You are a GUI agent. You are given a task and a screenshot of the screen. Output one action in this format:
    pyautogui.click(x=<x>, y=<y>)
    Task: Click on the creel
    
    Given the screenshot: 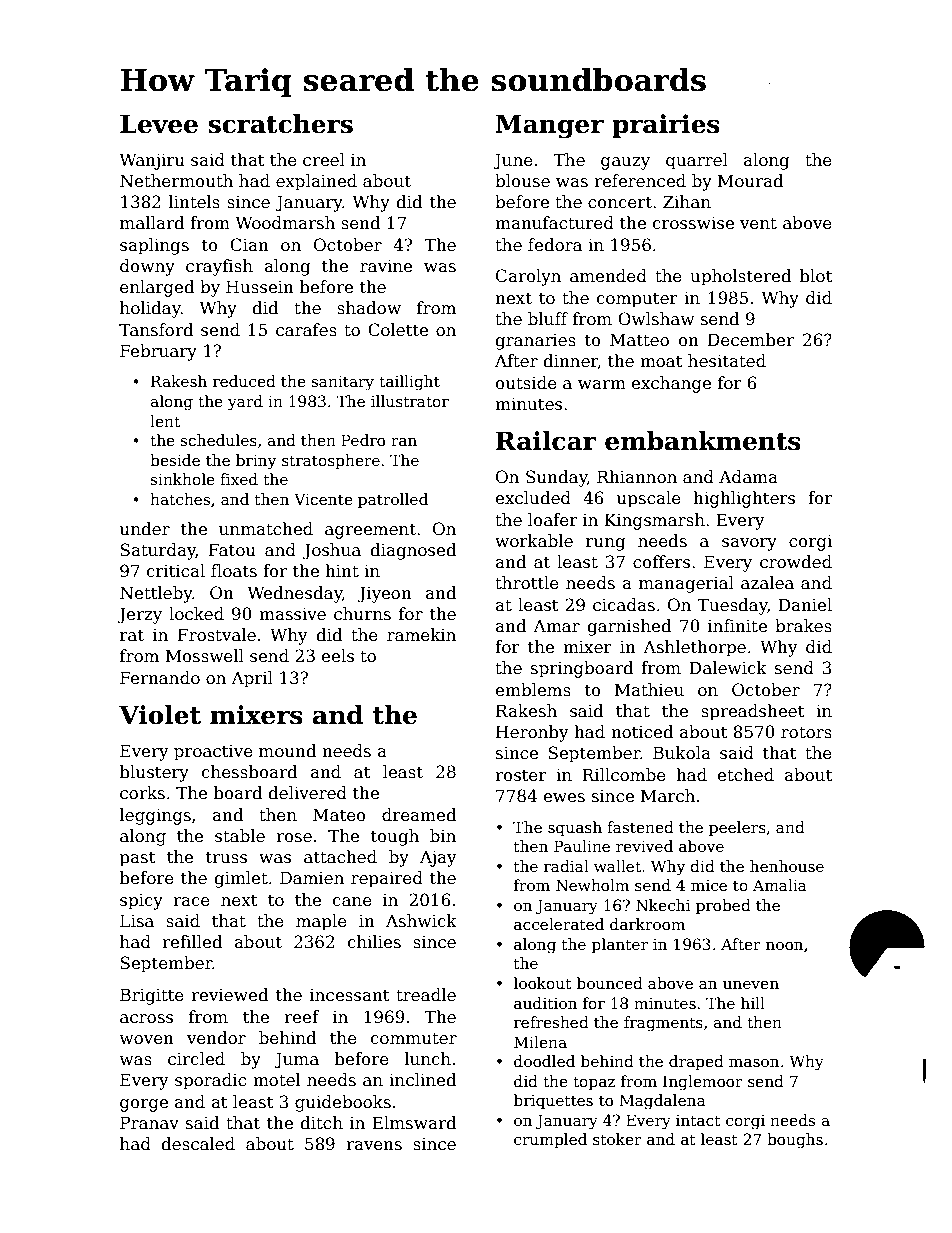 What is the action you would take?
    pyautogui.click(x=324, y=160)
